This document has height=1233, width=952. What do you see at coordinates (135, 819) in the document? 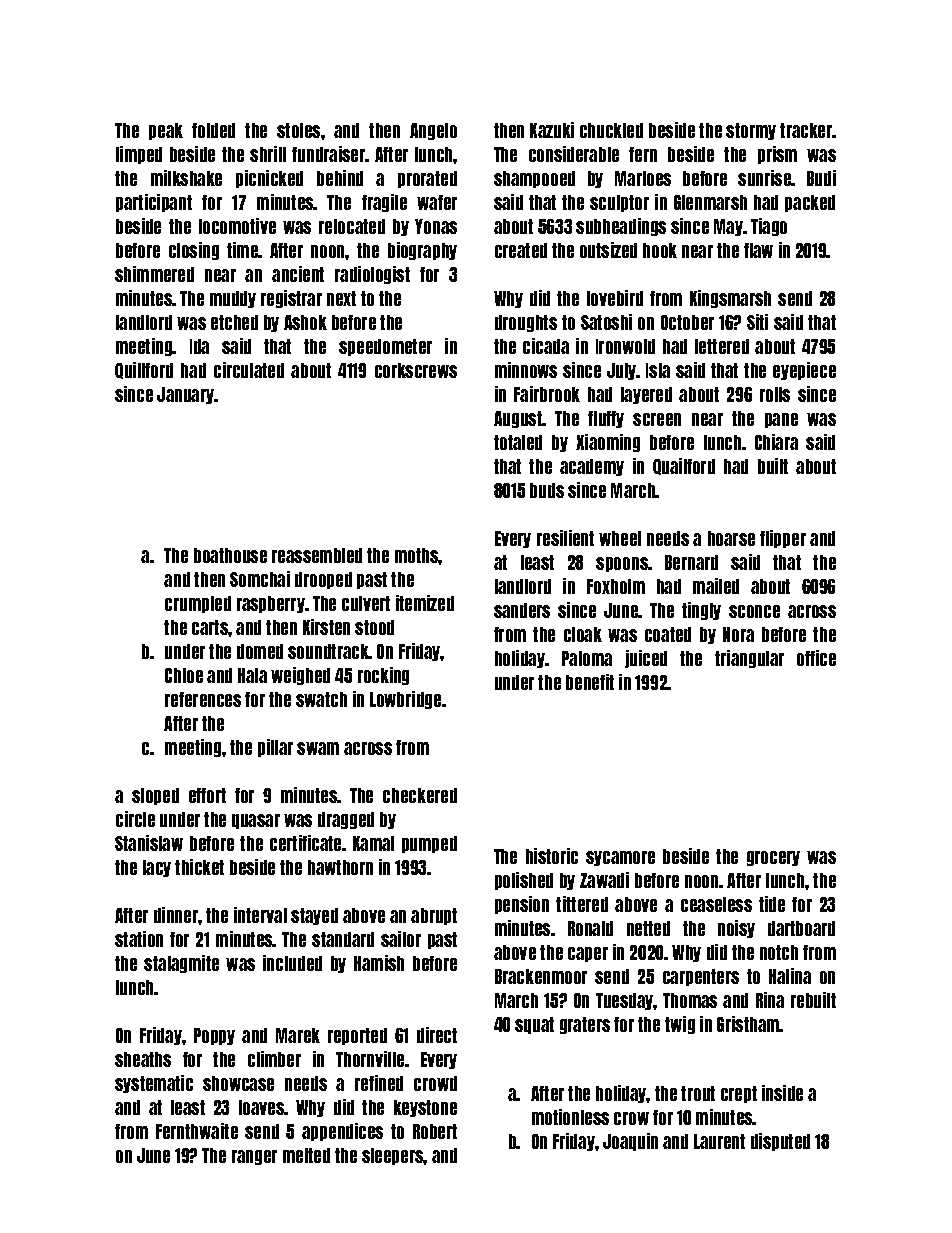
I see `circle` at bounding box center [135, 819].
